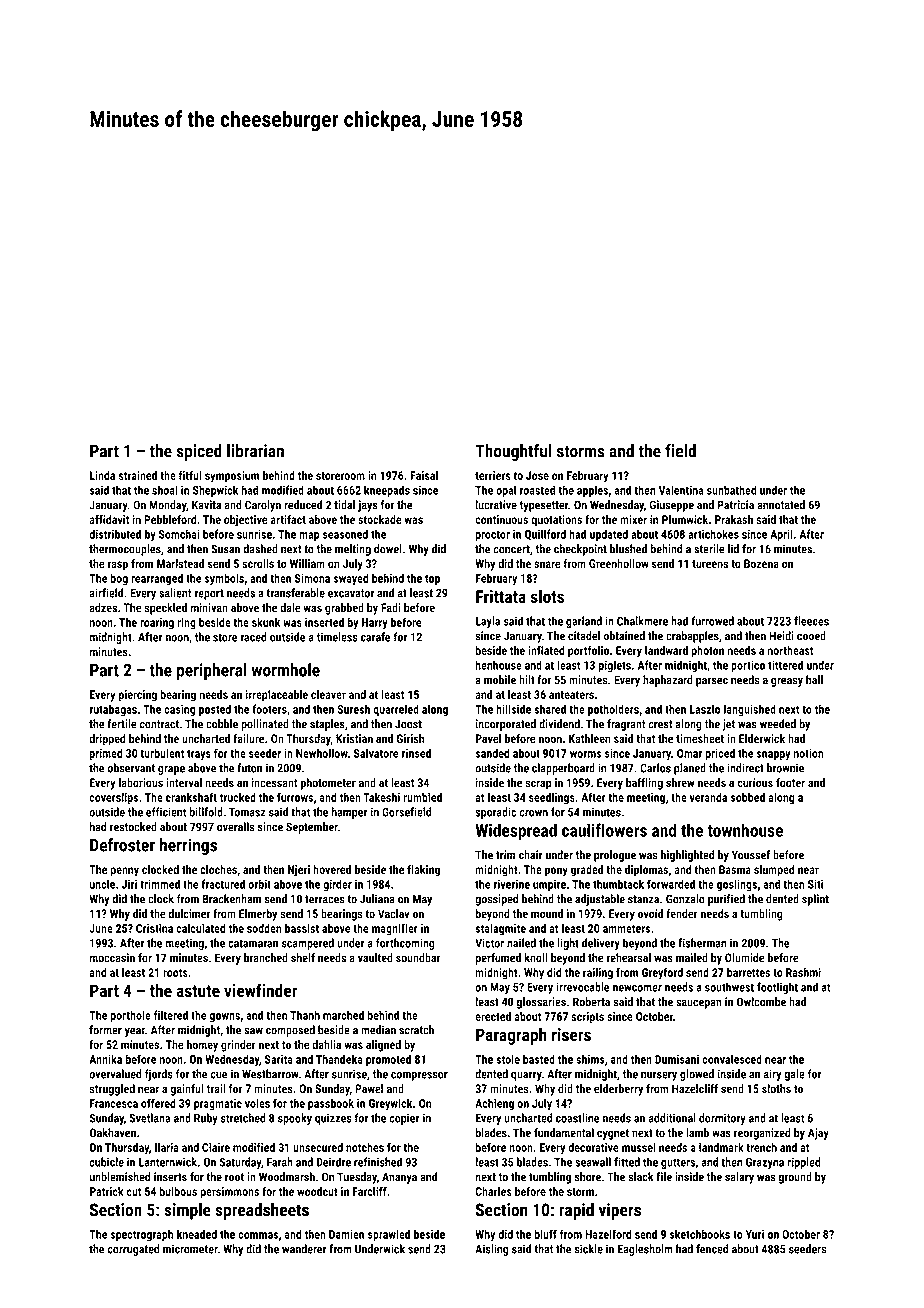  Describe the element at coordinates (604, 830) in the screenshot. I see `cauliflowers` at that location.
